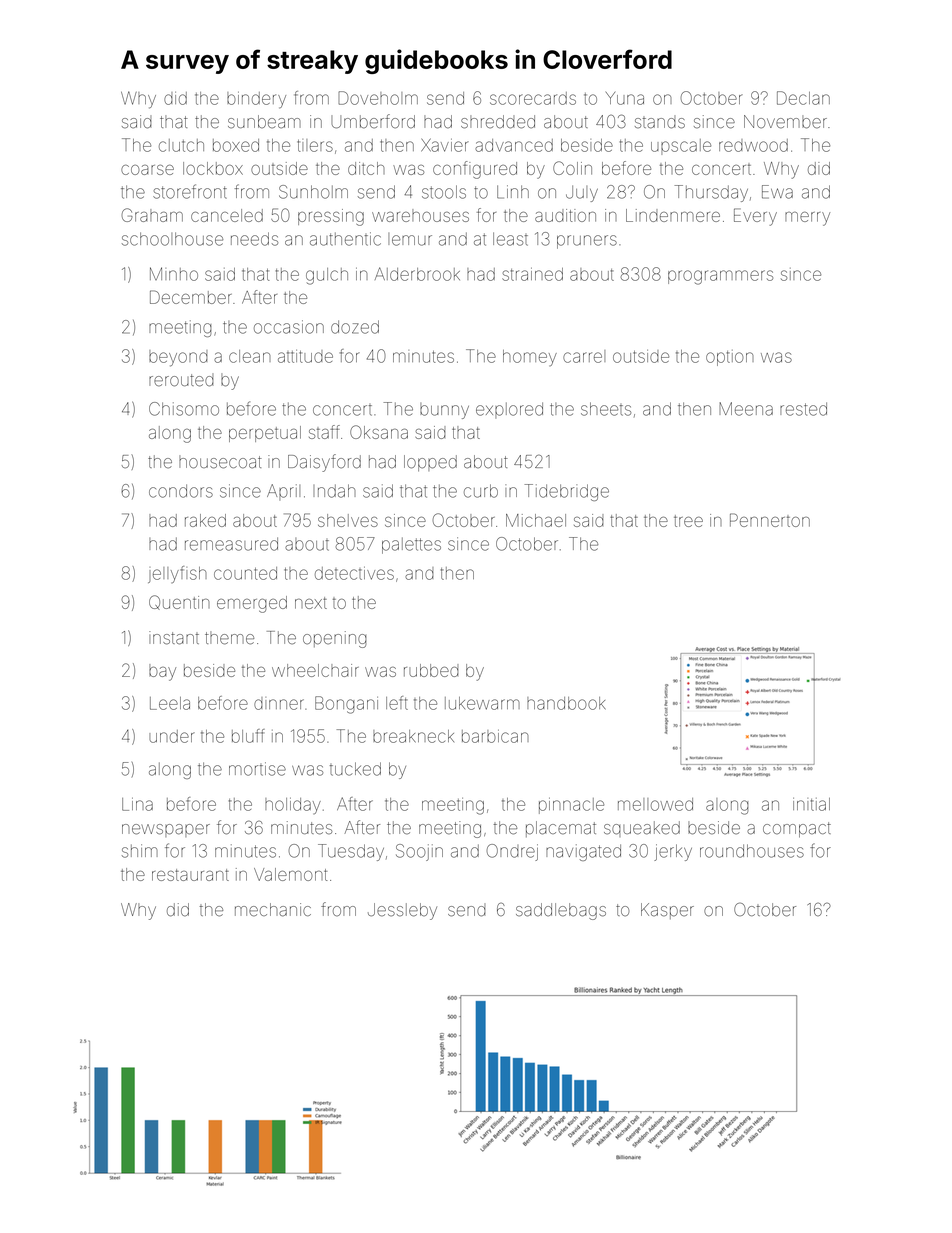 The height and width of the screenshot is (1233, 952). I want to click on Declan, so click(803, 98).
